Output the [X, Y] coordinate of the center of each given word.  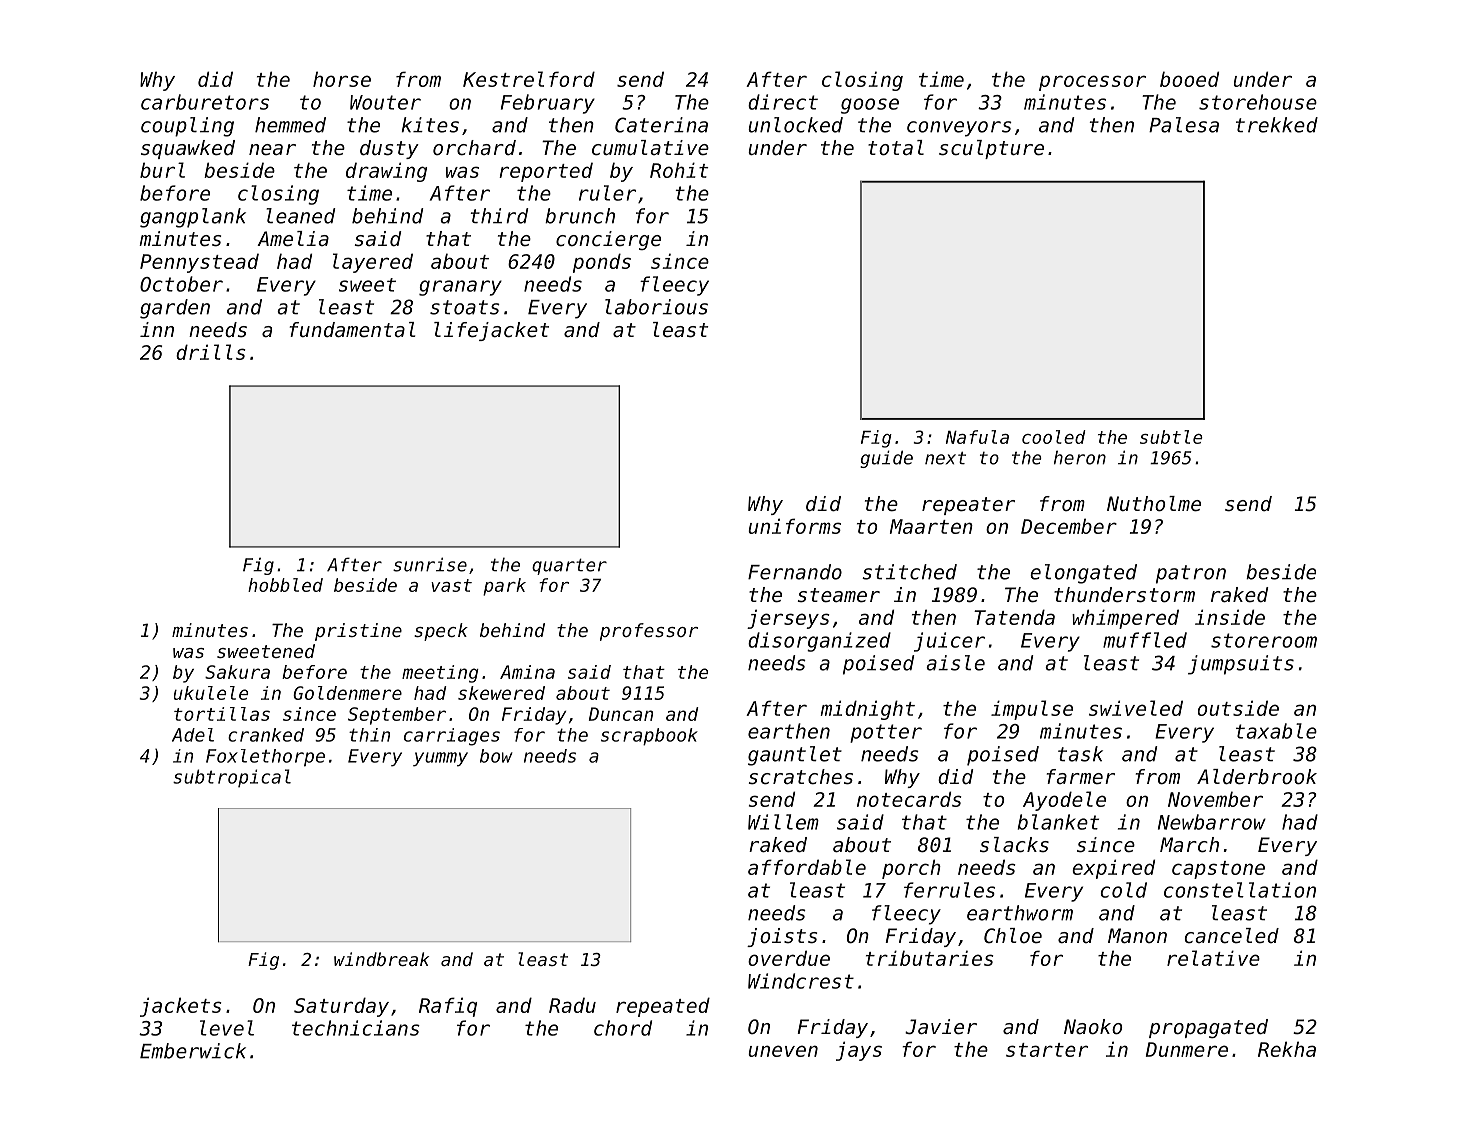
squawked [188, 149]
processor [1092, 83]
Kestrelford [529, 79]
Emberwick [193, 1051]
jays [859, 1051]
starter [1047, 1050]
